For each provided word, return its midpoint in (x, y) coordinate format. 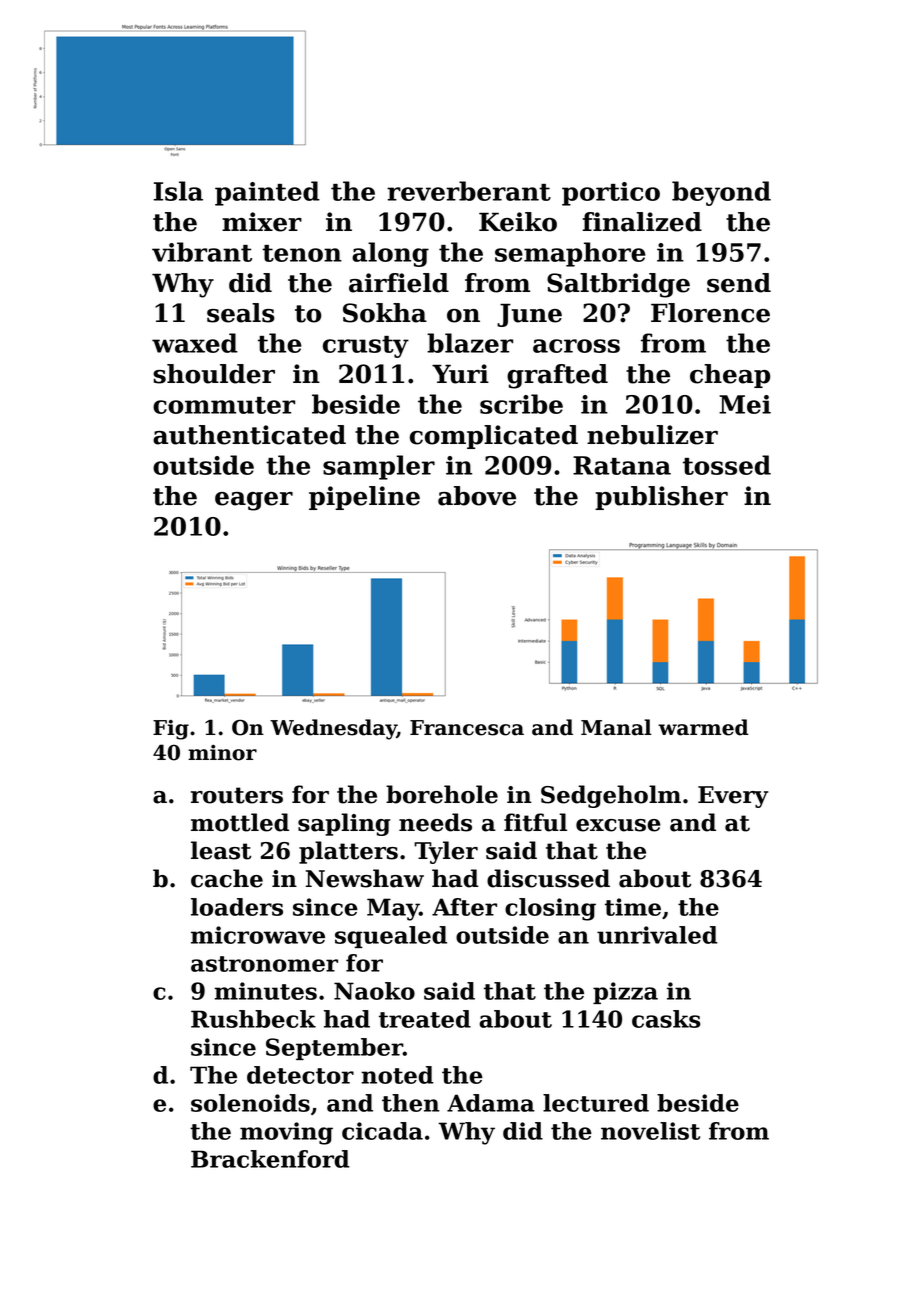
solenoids (250, 1103)
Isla (178, 191)
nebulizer (652, 435)
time (633, 907)
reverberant (469, 191)
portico (611, 194)
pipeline (364, 498)
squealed (391, 937)
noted (397, 1075)
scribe (521, 404)
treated (425, 1019)
